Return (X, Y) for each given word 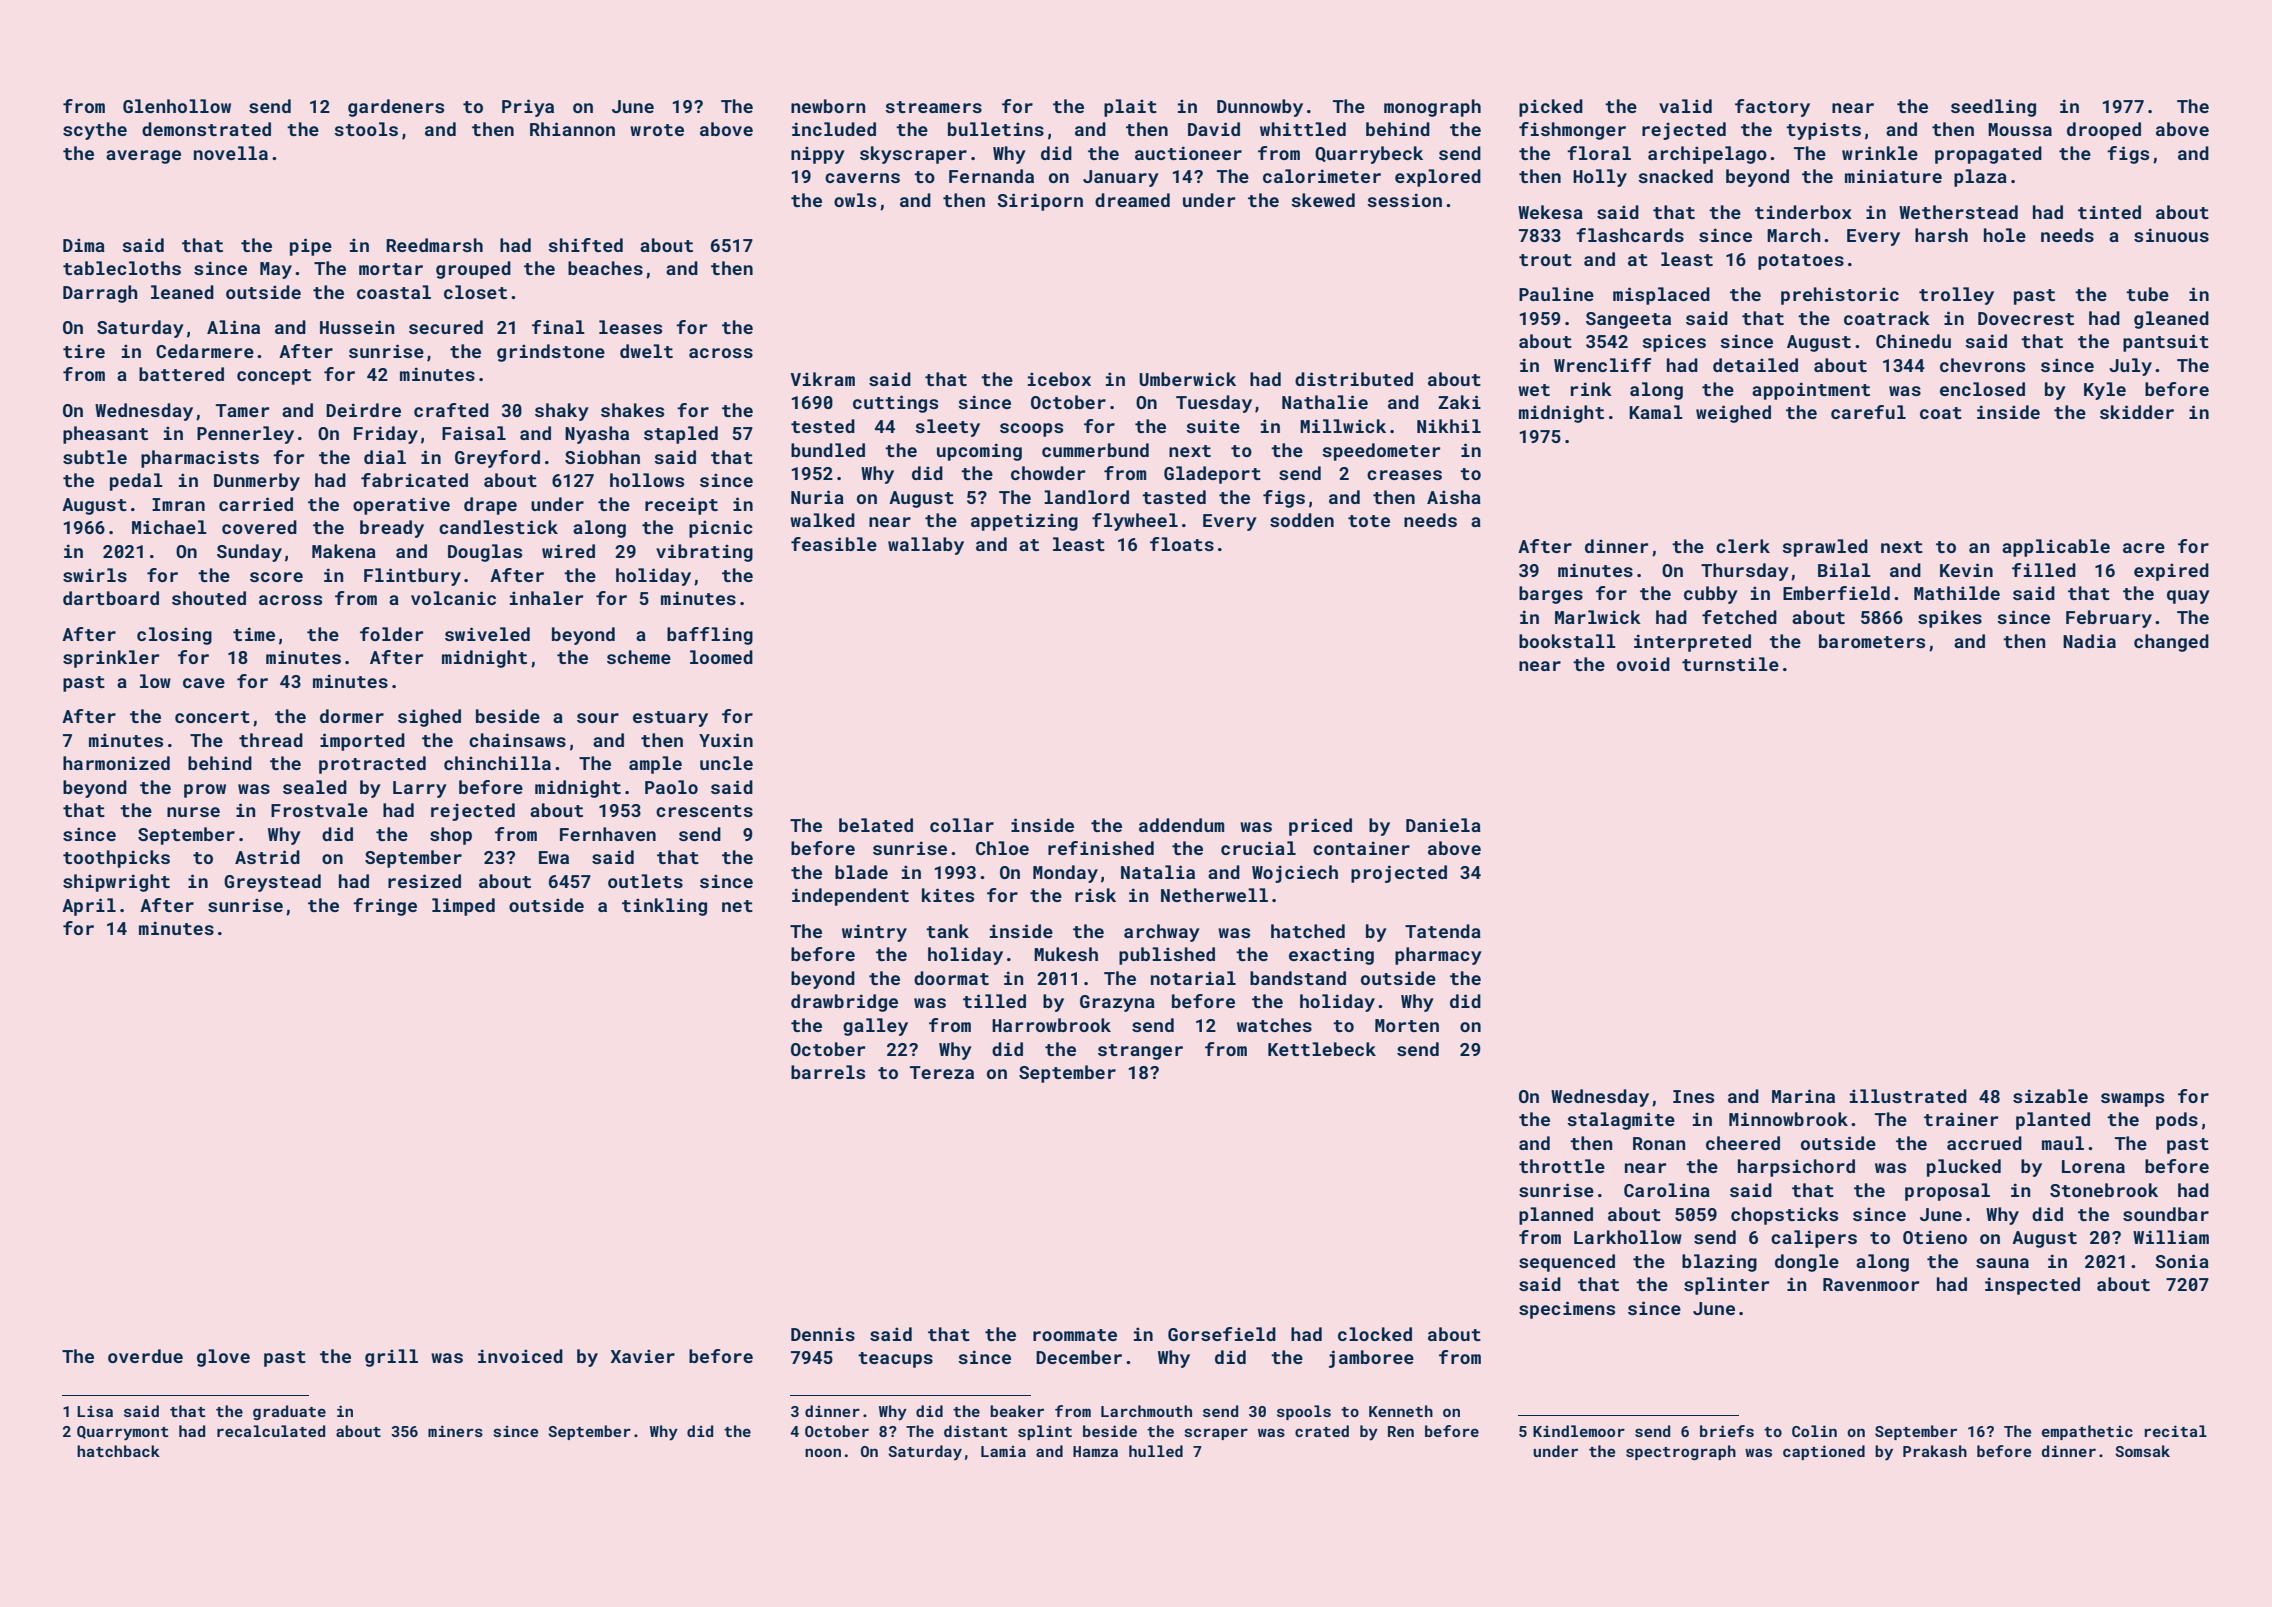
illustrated (1908, 1096)
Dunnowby (1260, 108)
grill (391, 1358)
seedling (1993, 108)
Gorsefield (1222, 1334)
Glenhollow (177, 106)
